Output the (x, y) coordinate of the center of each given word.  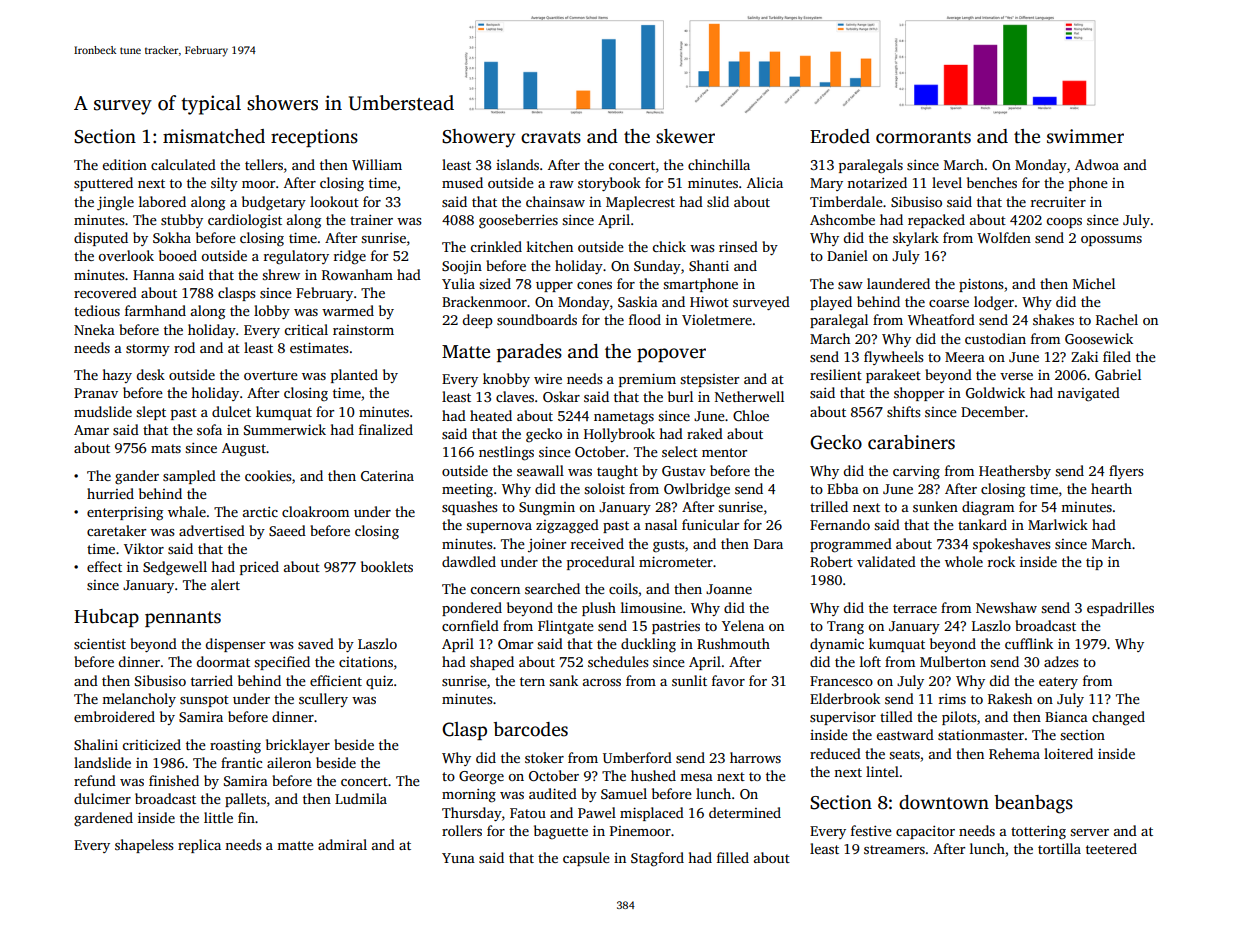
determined (745, 812)
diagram (988, 508)
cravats (551, 137)
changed (1118, 718)
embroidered (114, 716)
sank (563, 680)
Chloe (751, 415)
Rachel (1117, 319)
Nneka (94, 329)
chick (669, 246)
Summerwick (285, 429)
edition (125, 164)
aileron (289, 762)
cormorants (923, 137)
